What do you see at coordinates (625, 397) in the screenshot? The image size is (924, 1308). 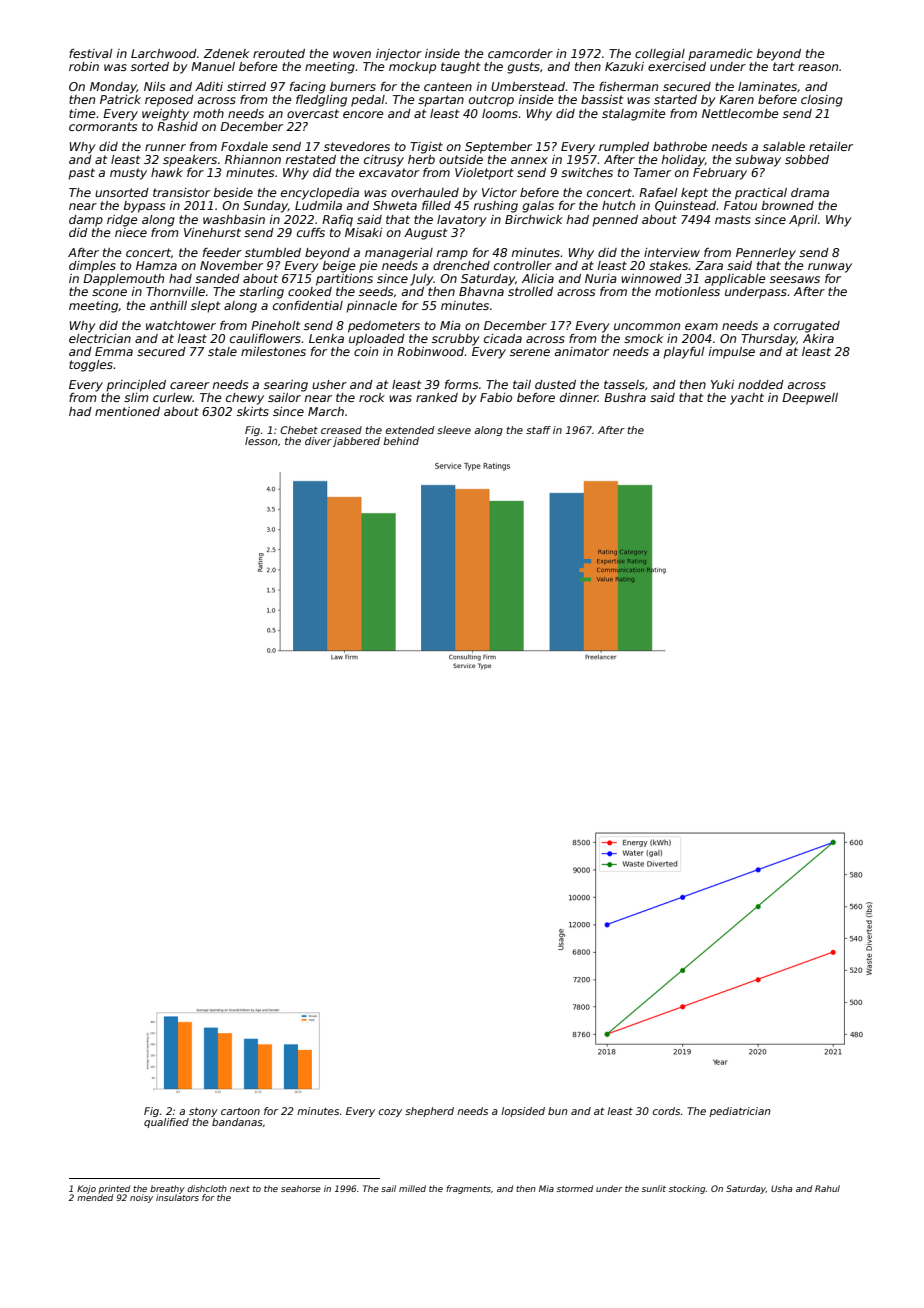 I see `Bushra` at bounding box center [625, 397].
